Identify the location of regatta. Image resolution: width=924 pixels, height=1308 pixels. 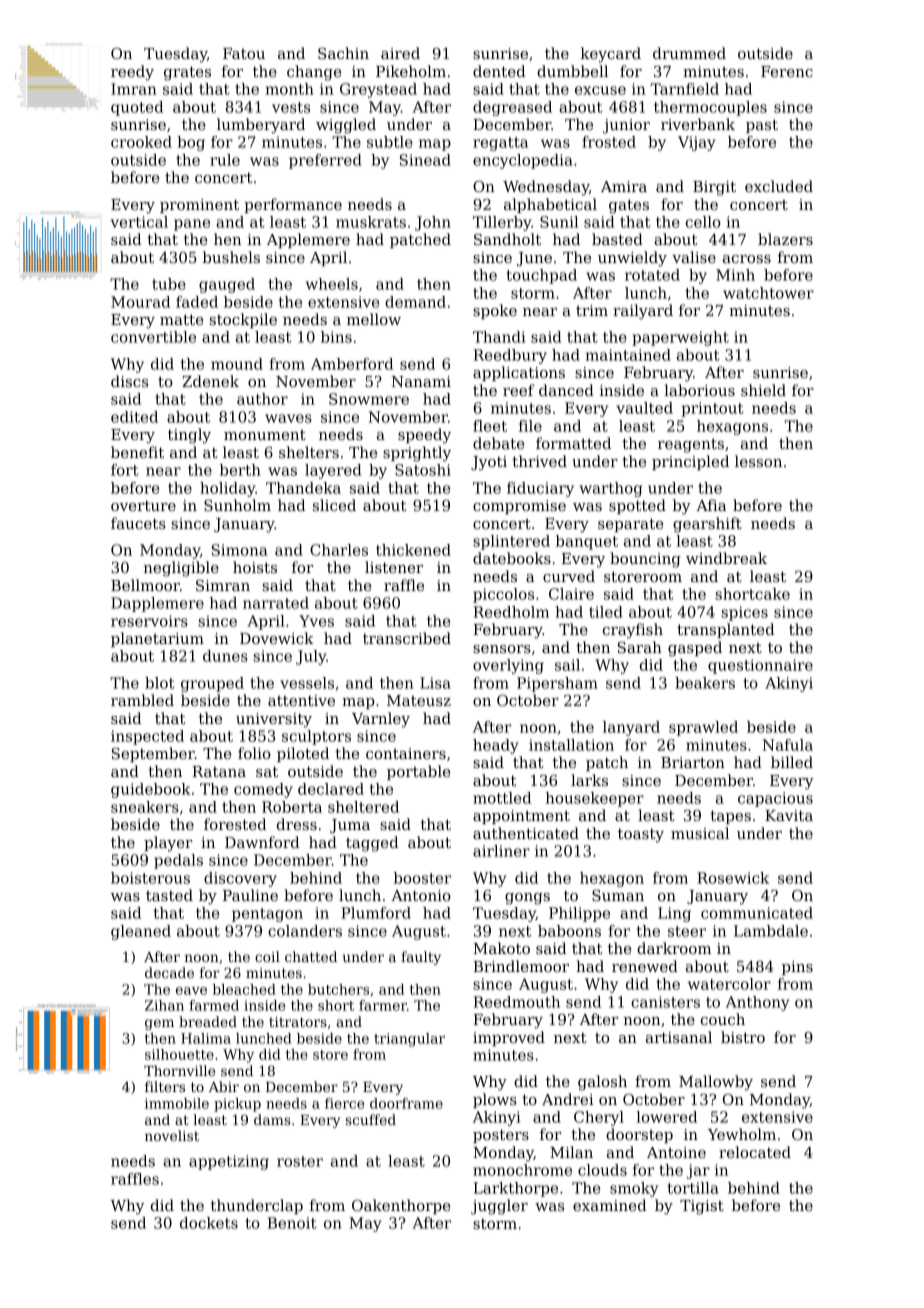
(500, 144).
